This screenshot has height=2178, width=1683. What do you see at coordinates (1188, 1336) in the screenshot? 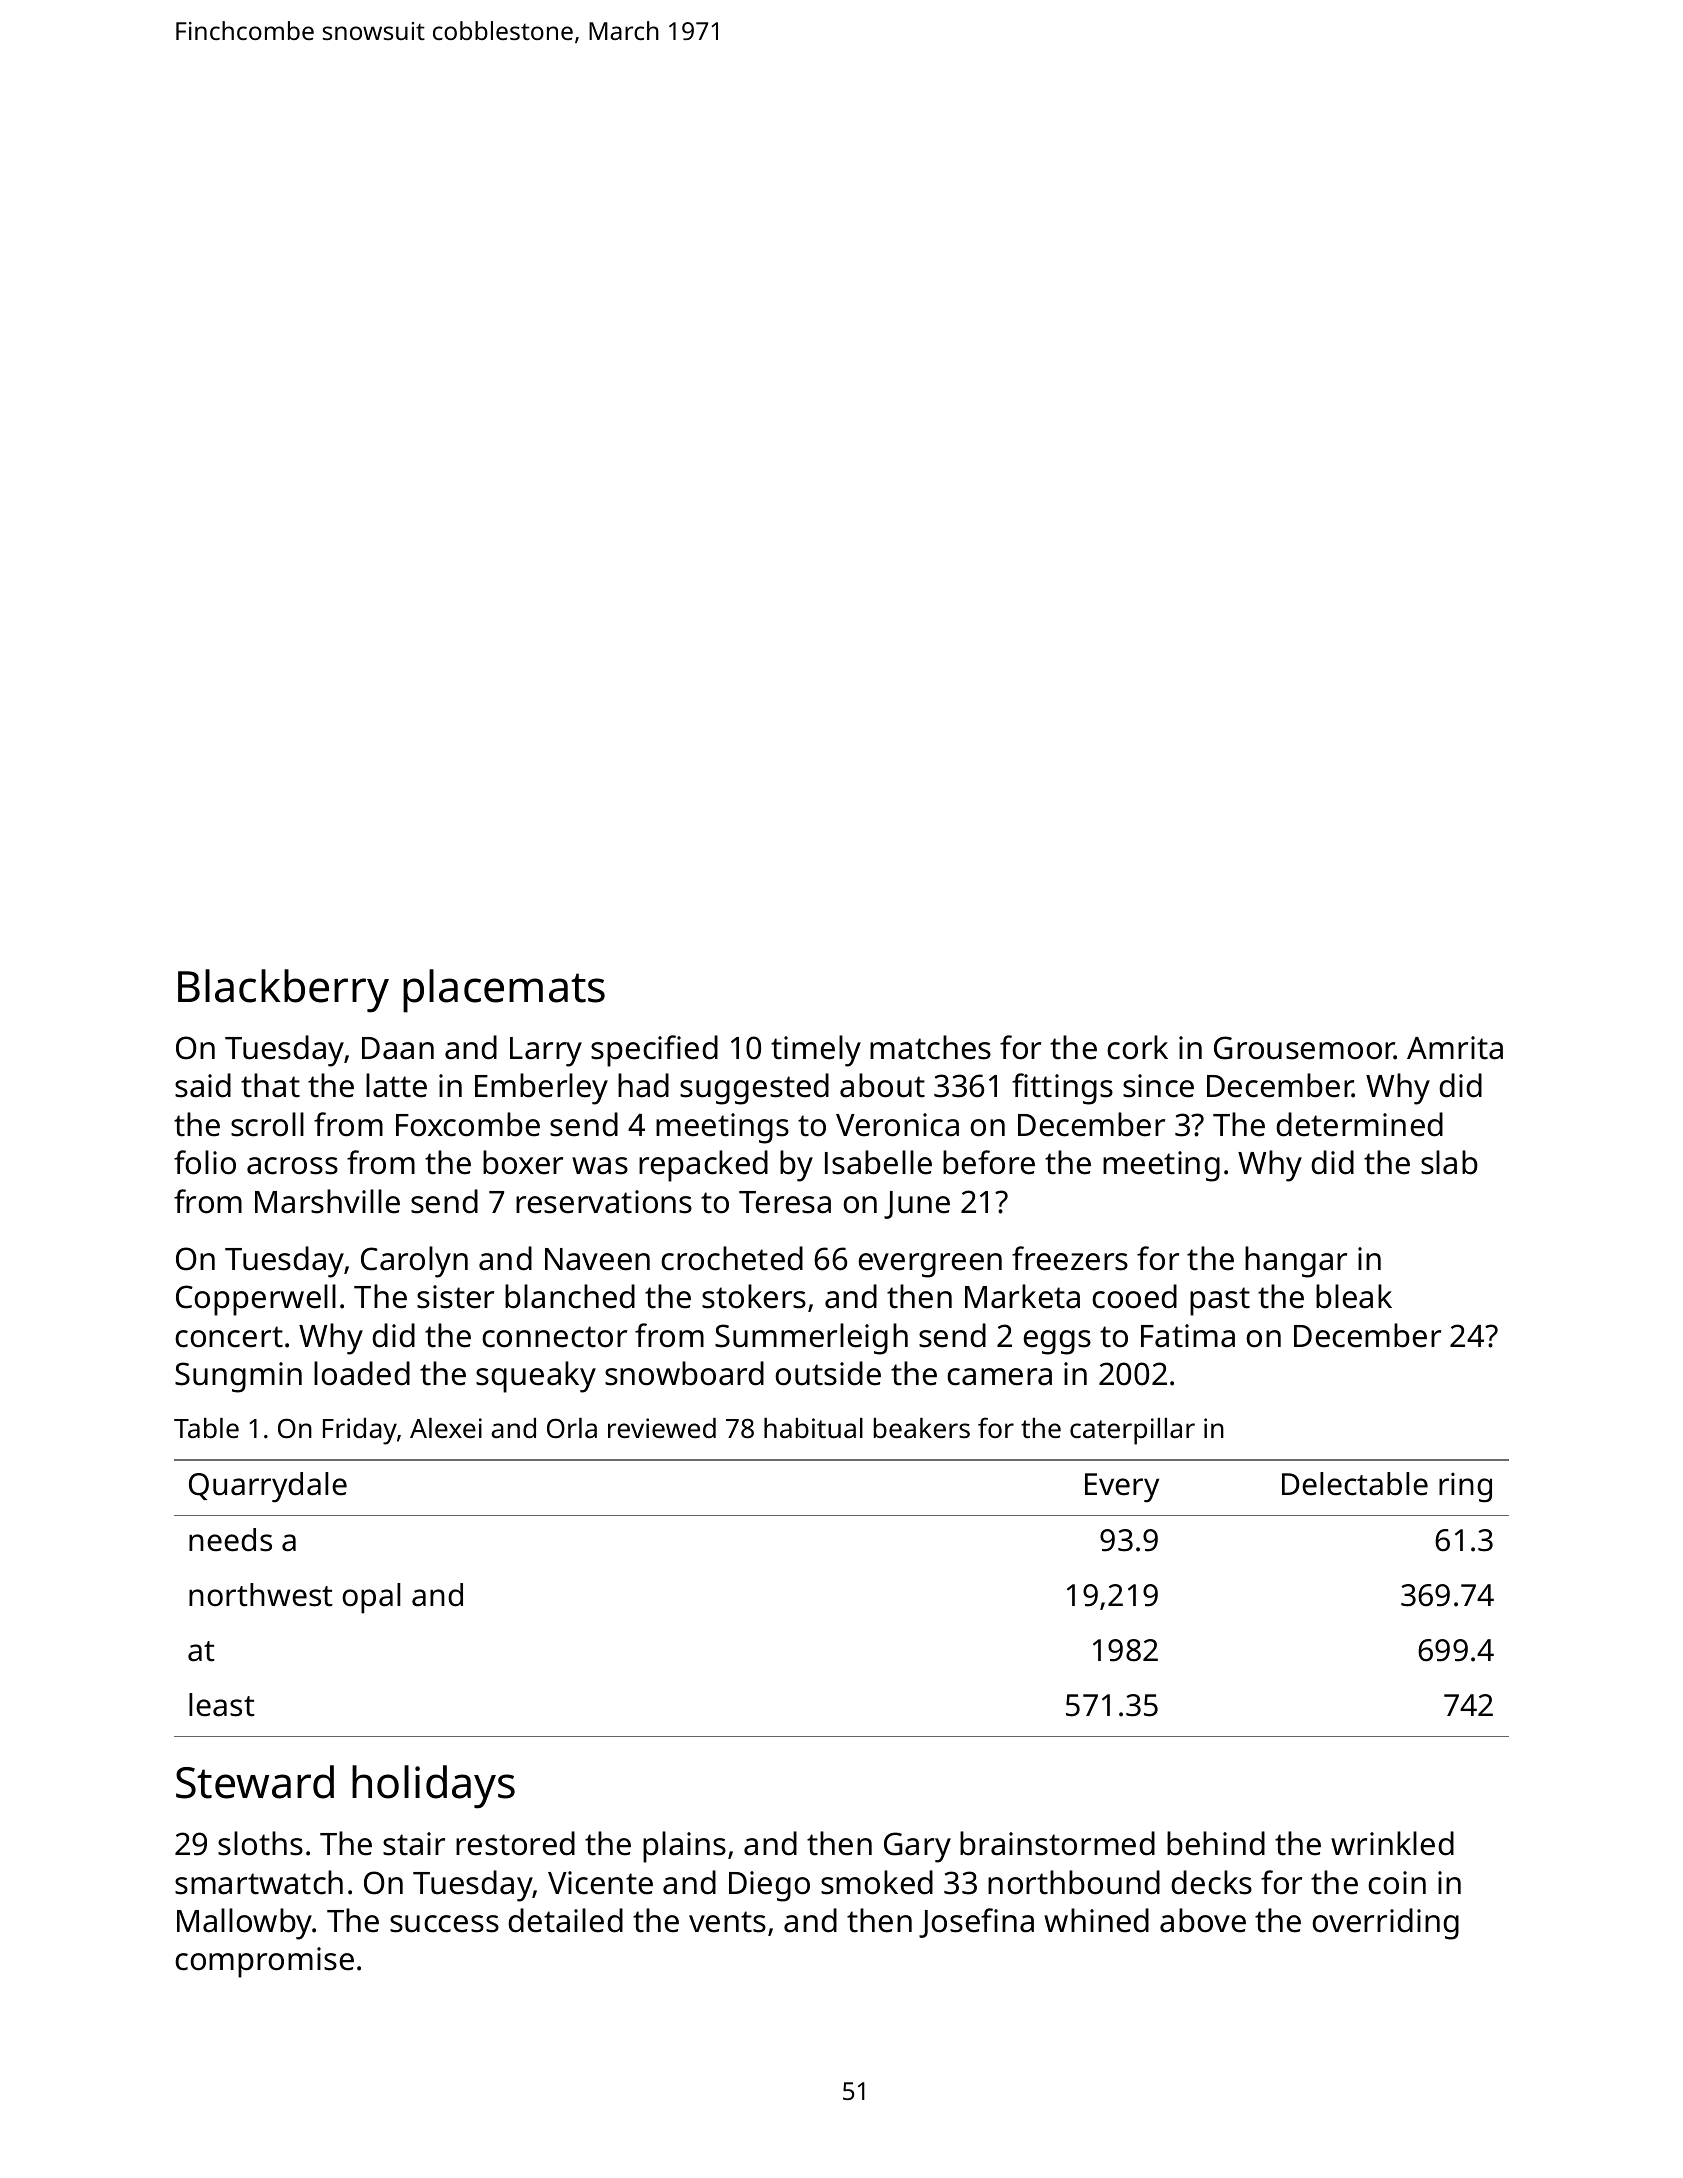
I see `Fatima` at bounding box center [1188, 1336].
